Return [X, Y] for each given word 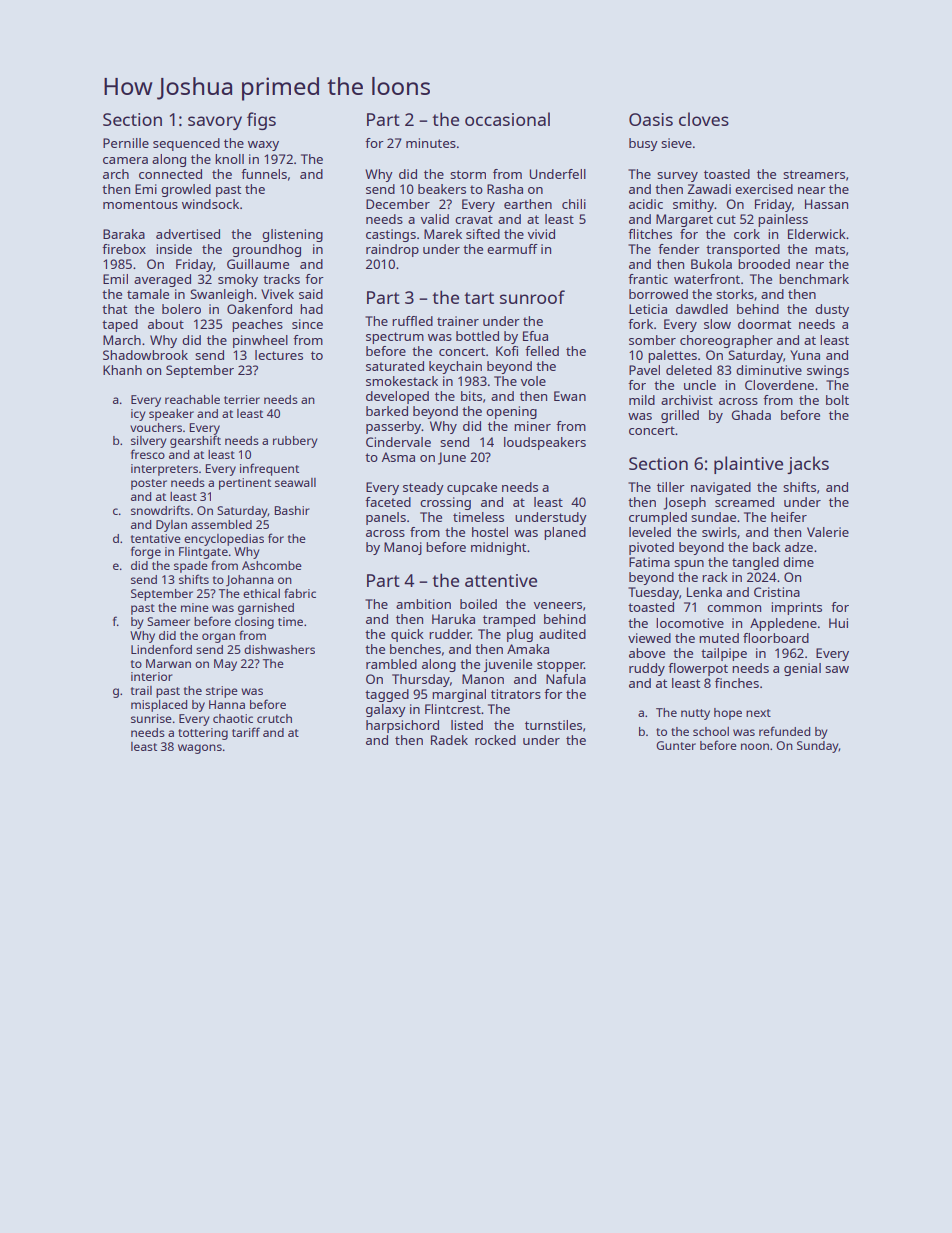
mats [830, 249]
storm [468, 174]
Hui [838, 623]
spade [191, 567]
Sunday [818, 747]
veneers [558, 605]
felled [542, 351]
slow [717, 324]
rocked [495, 740]
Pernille [126, 143]
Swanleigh [222, 295]
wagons [200, 749]
